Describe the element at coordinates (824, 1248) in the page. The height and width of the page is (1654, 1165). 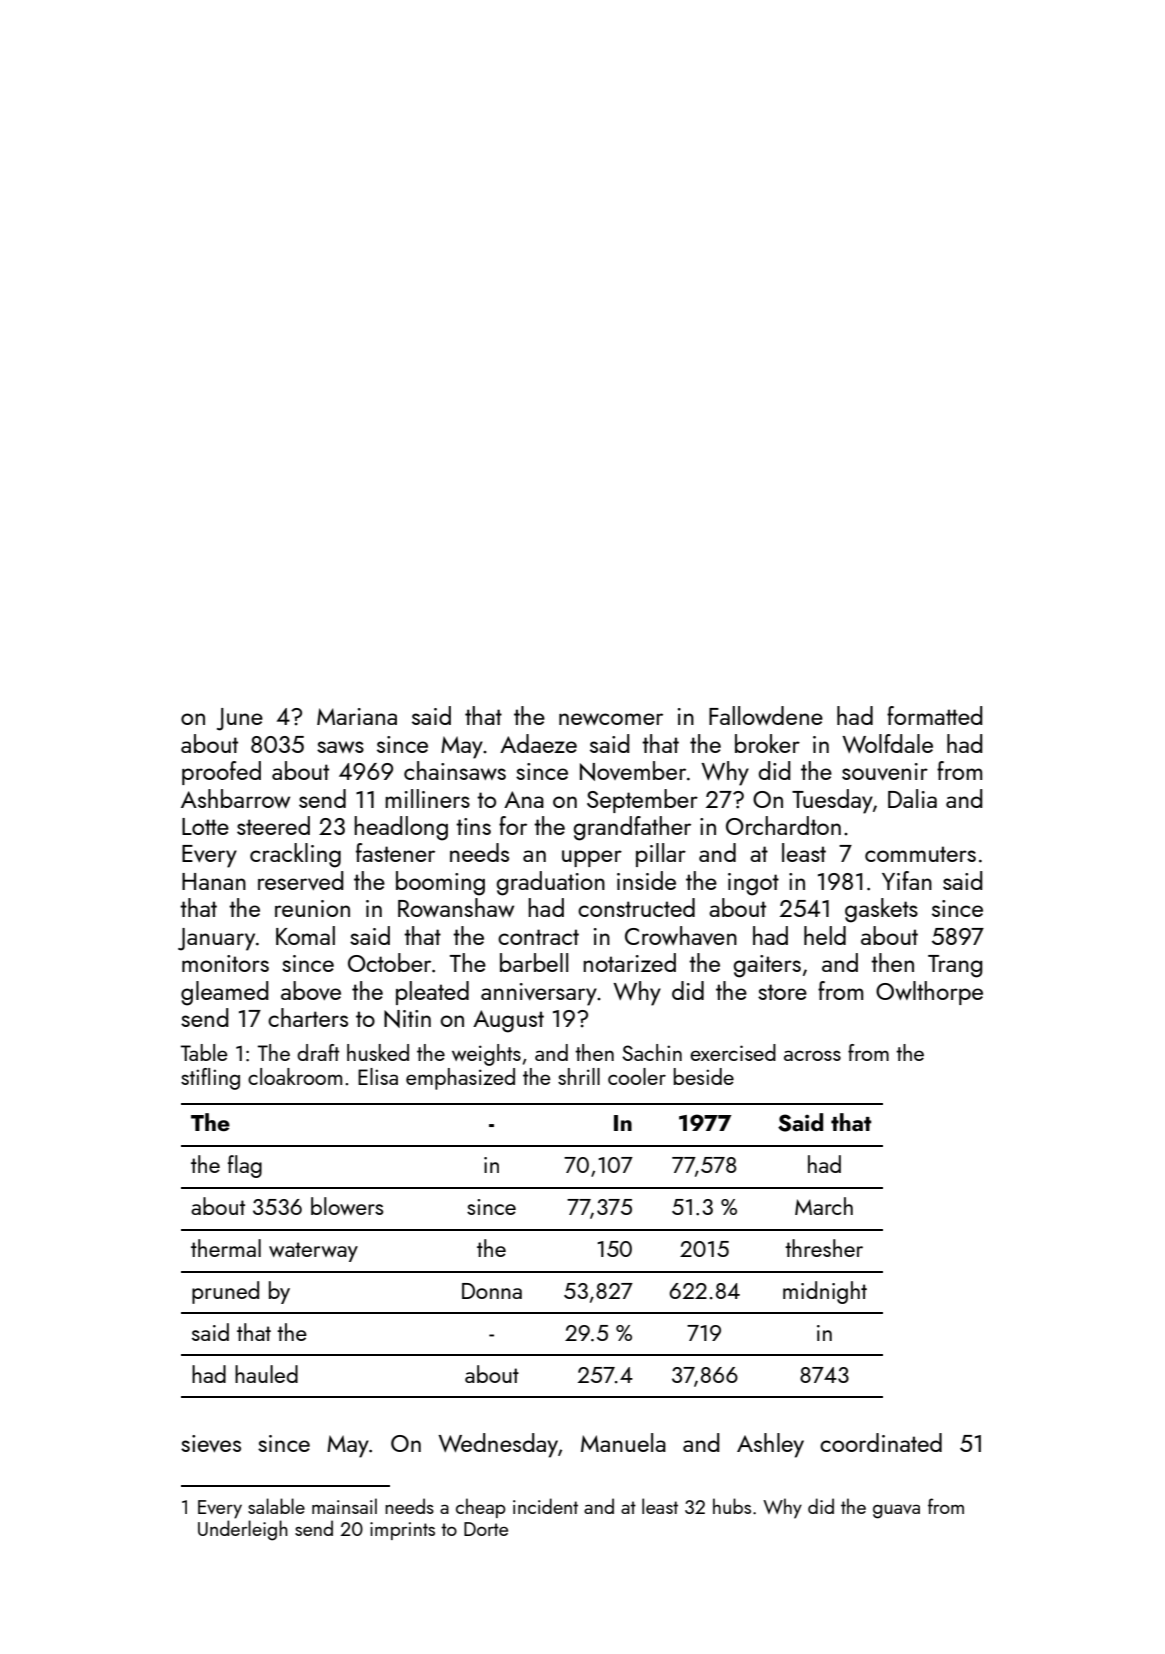
I see `thresher` at that location.
